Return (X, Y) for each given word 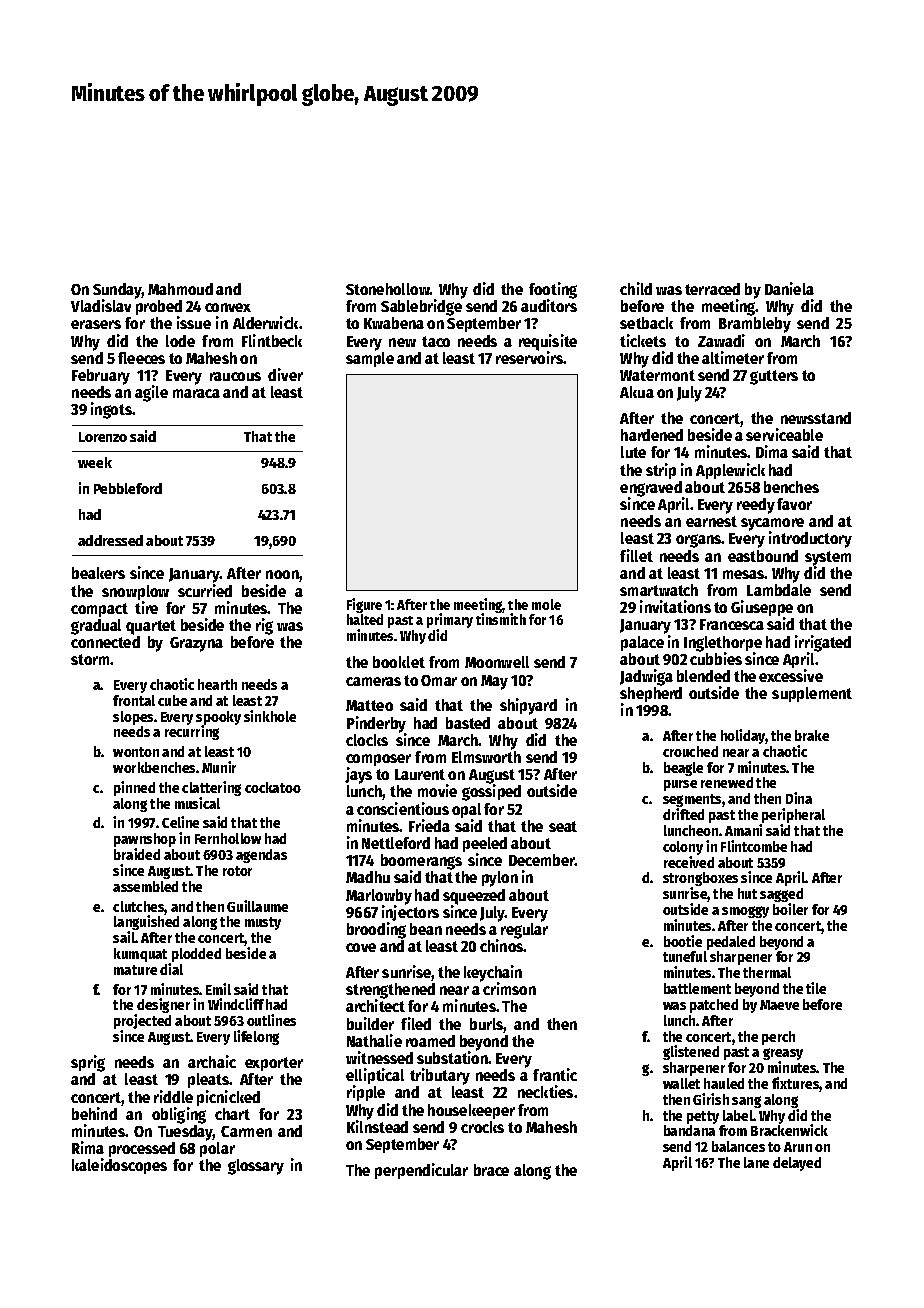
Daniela (789, 288)
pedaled (731, 943)
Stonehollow (388, 289)
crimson (509, 988)
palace (642, 643)
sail (124, 937)
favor (794, 504)
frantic (555, 1074)
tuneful (685, 956)
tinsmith (501, 619)
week (95, 462)
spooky (218, 718)
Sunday (117, 291)
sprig (88, 1063)
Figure (364, 605)
